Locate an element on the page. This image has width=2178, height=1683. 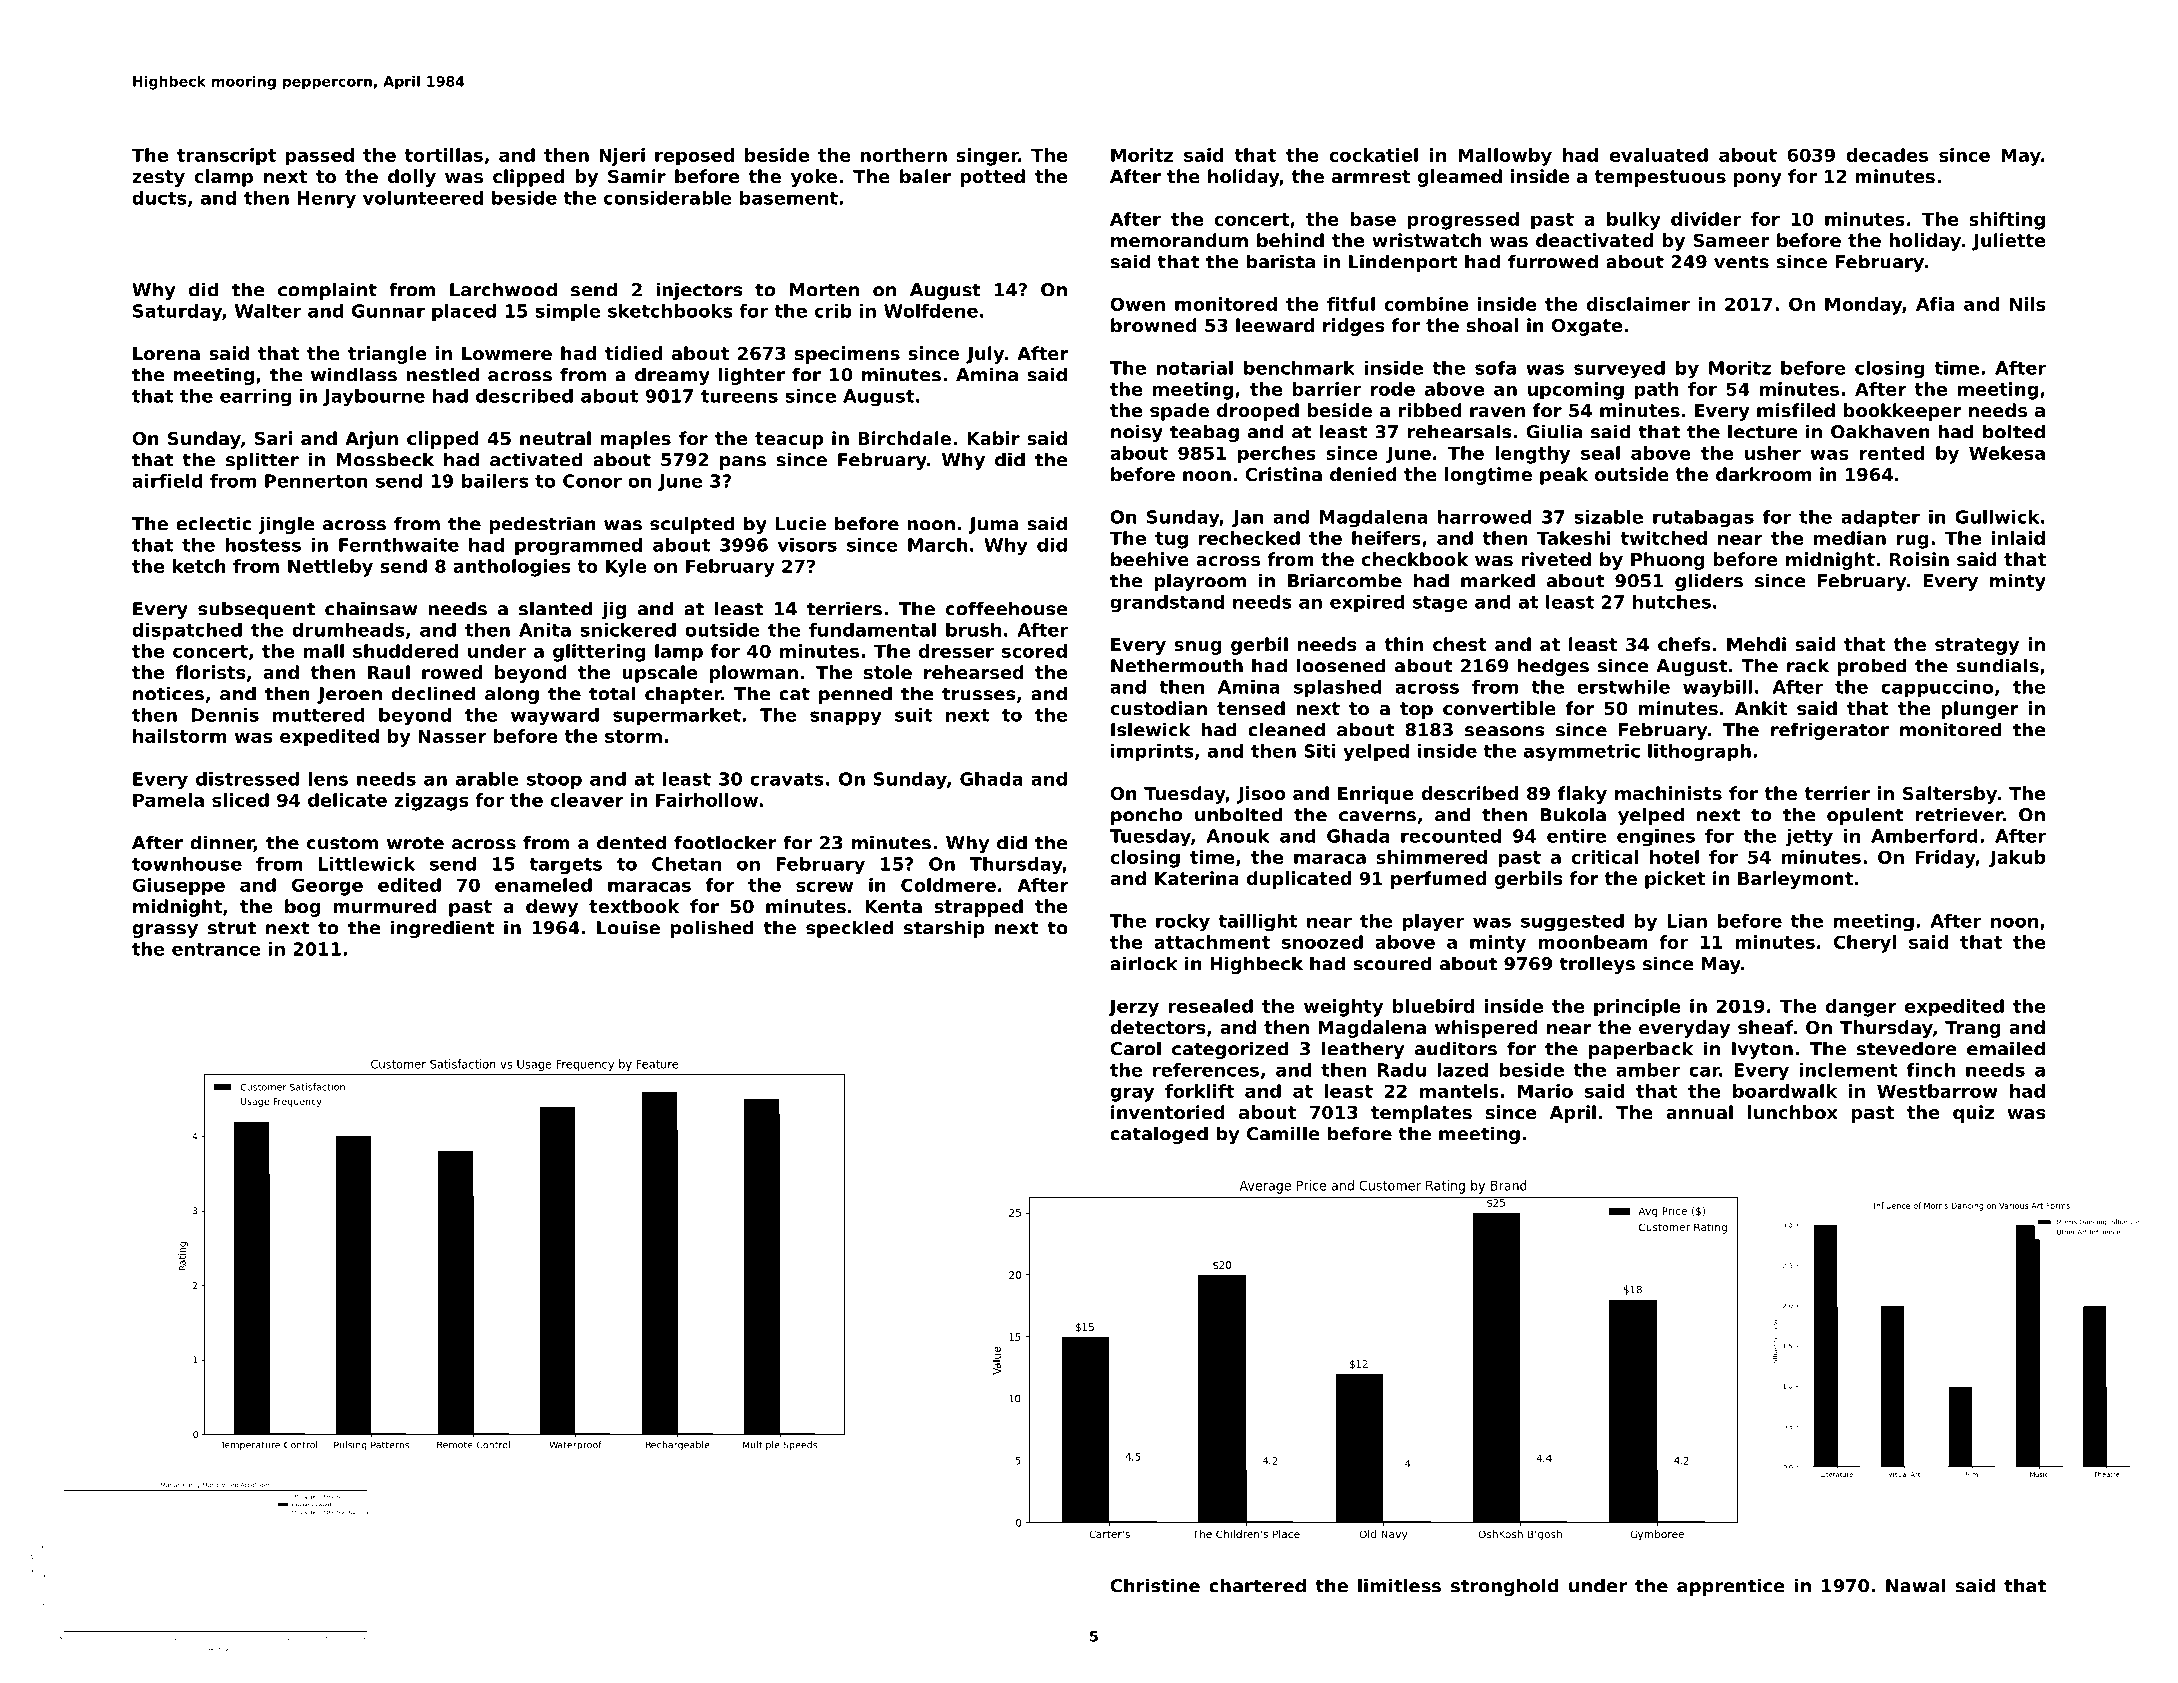
Njeri is located at coordinates (622, 157).
